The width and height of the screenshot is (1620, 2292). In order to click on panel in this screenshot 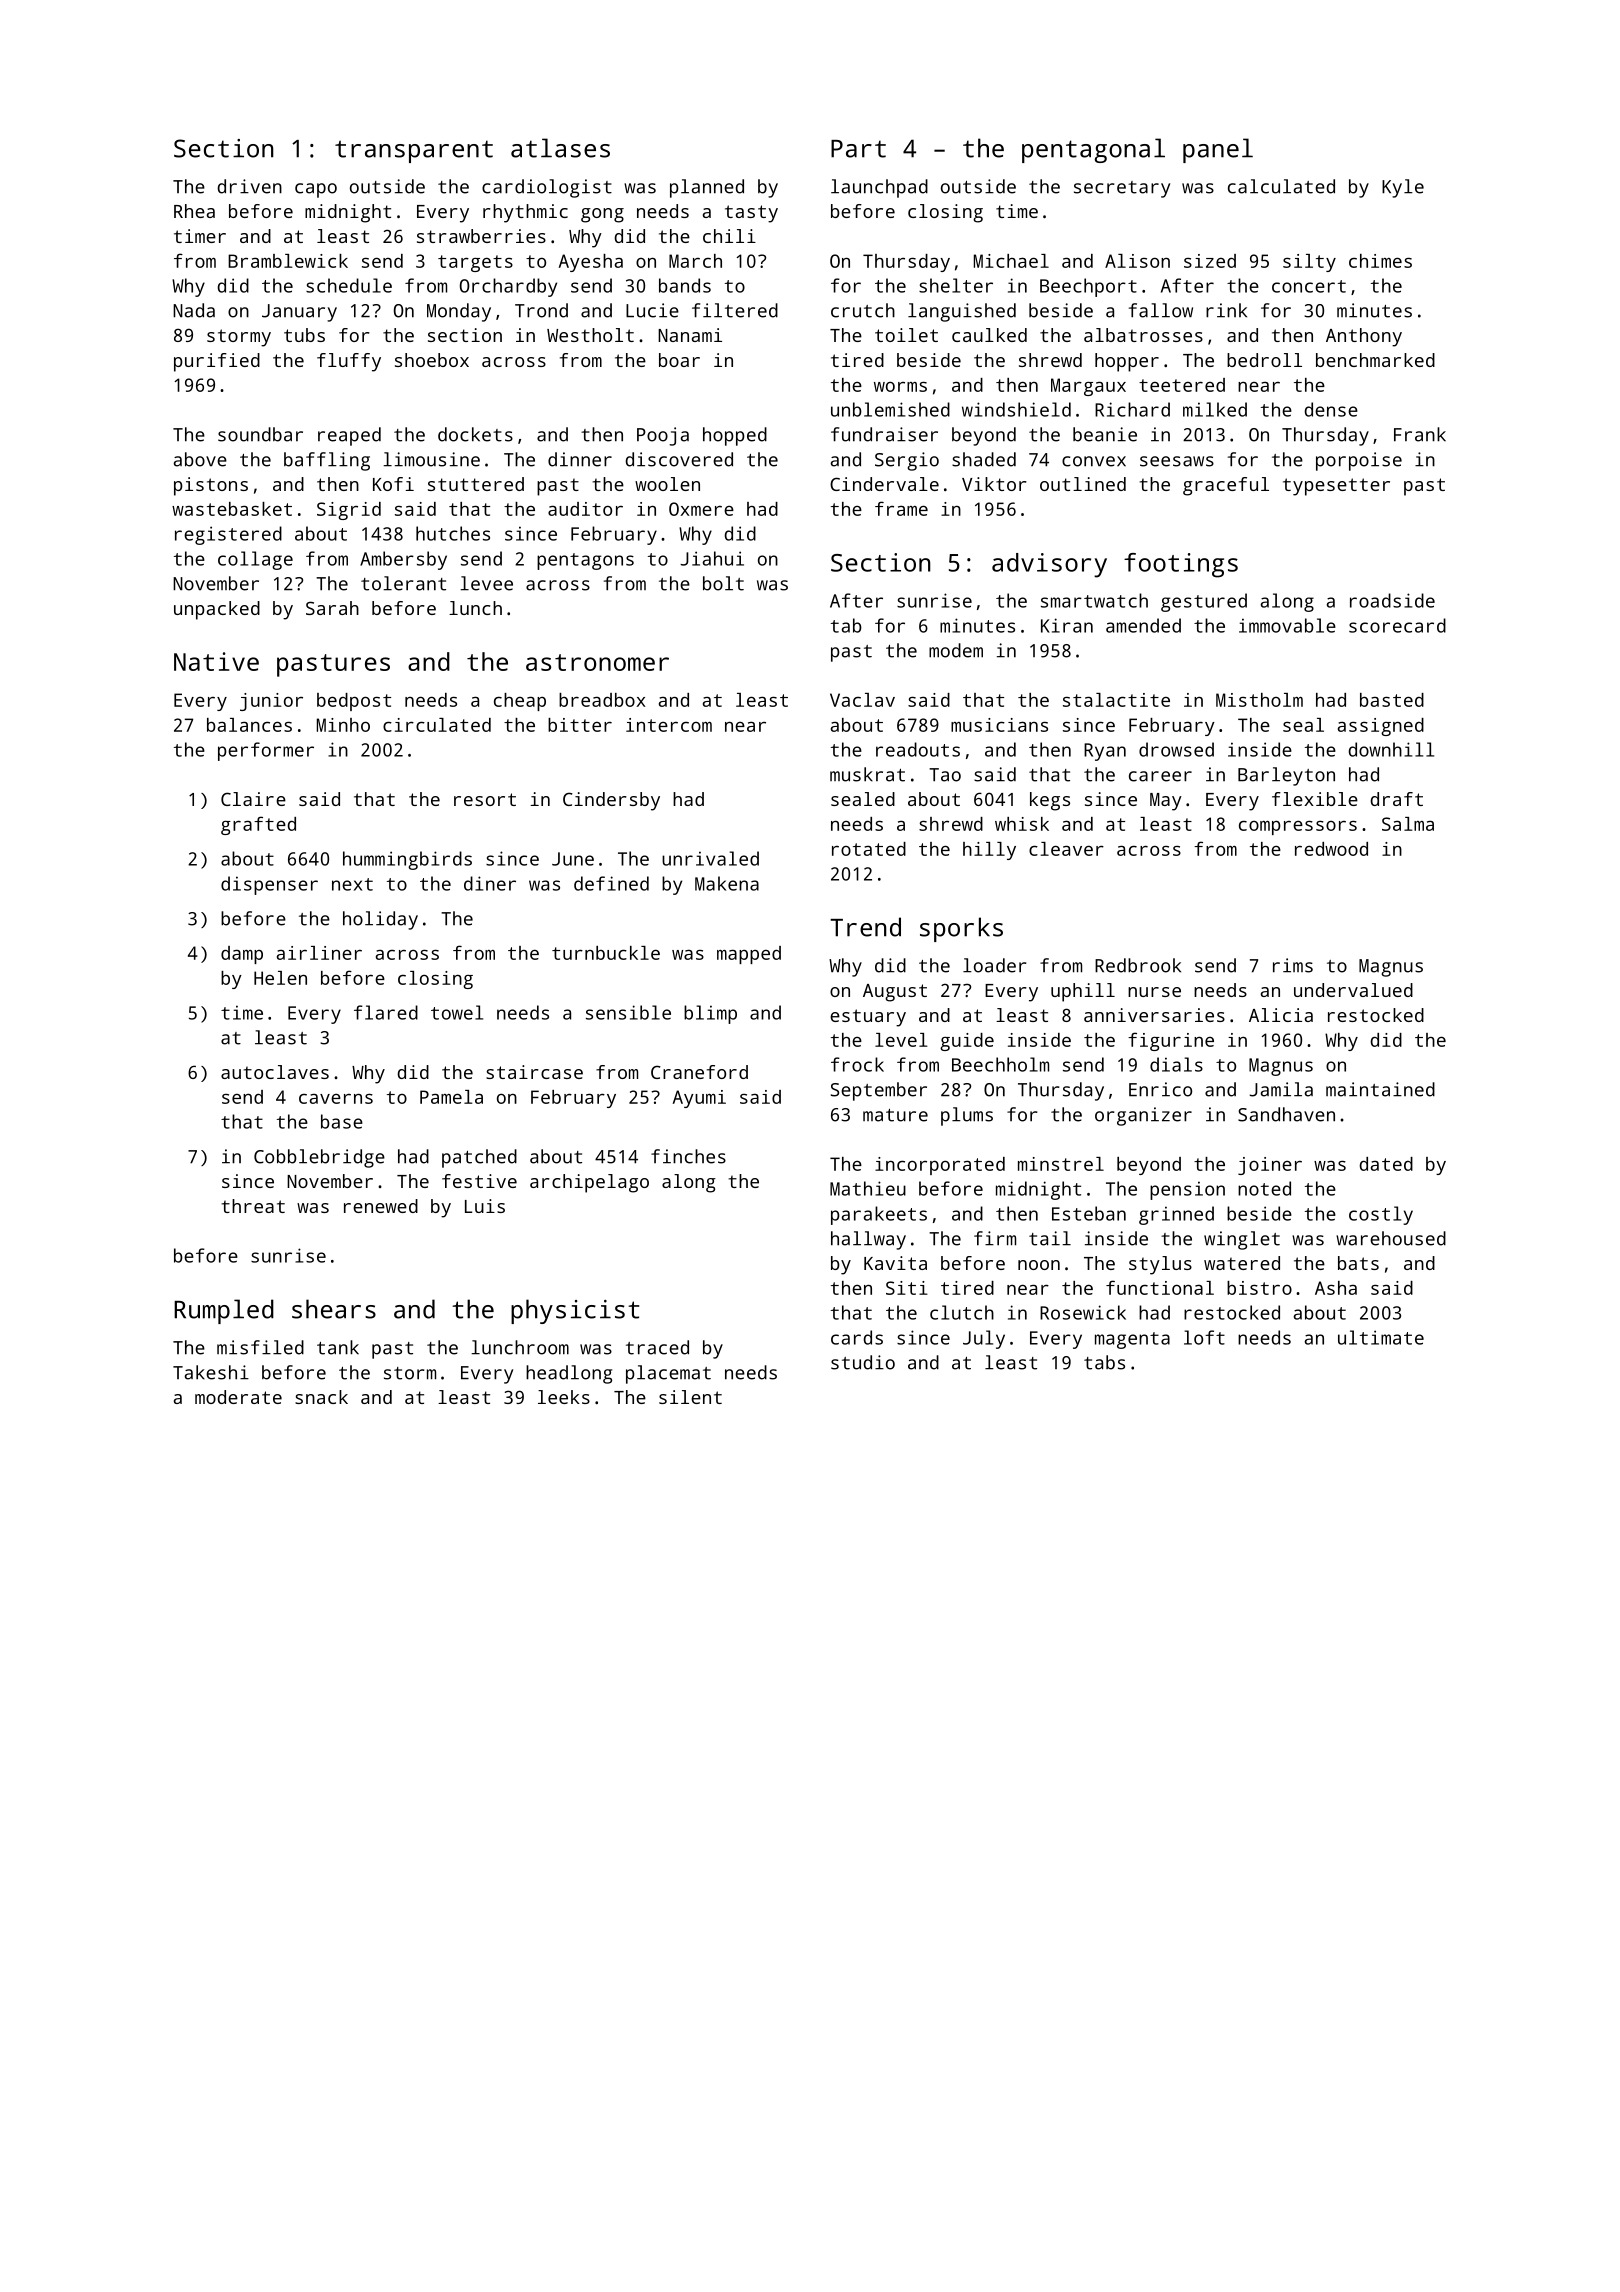, I will do `click(1218, 150)`.
